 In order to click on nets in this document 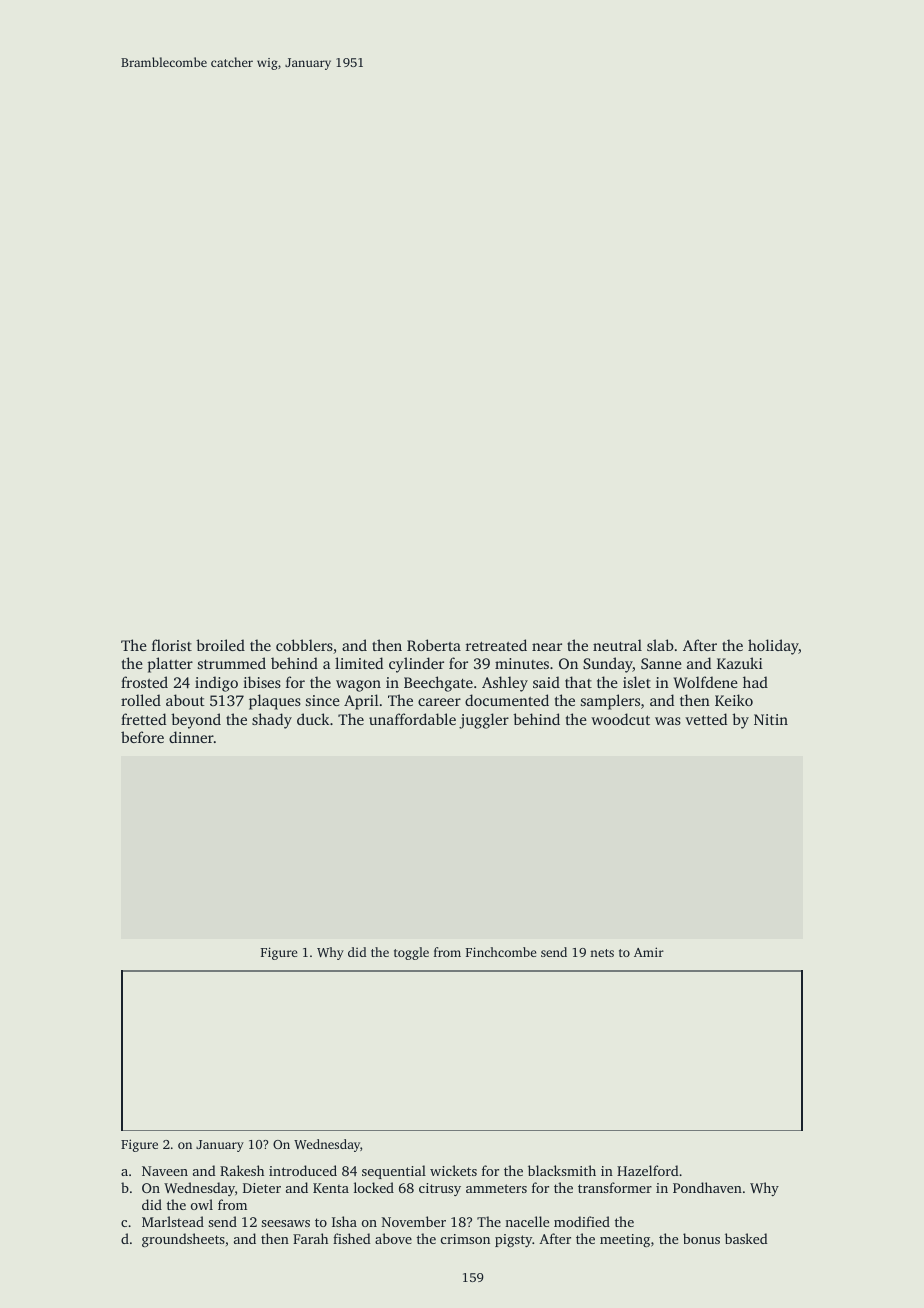, I will do `click(602, 953)`.
